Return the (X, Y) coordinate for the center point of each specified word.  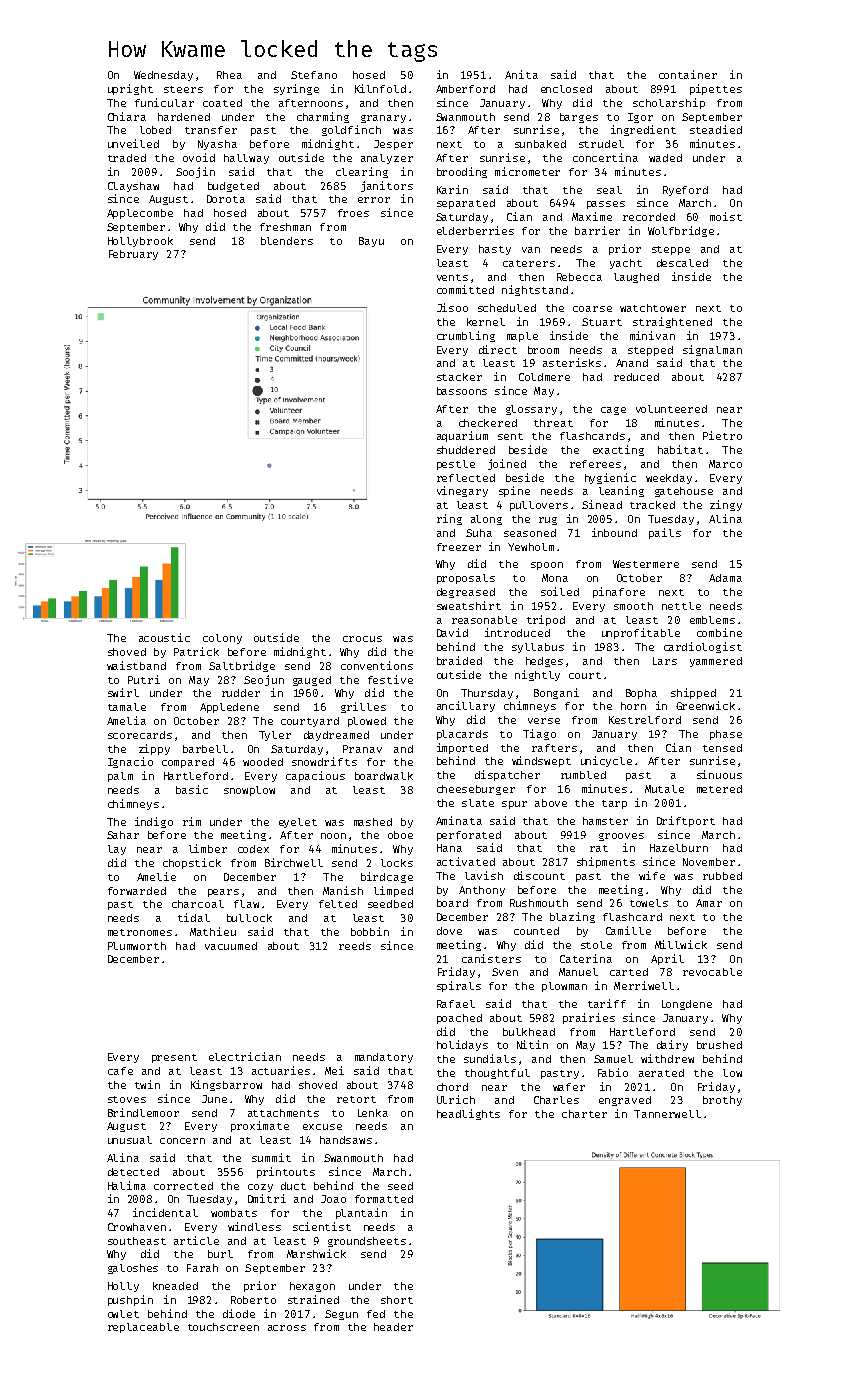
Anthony (482, 891)
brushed (719, 1045)
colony (222, 639)
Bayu (371, 242)
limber (208, 848)
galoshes (133, 1269)
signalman (712, 350)
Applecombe (140, 214)
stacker (459, 377)
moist (726, 216)
